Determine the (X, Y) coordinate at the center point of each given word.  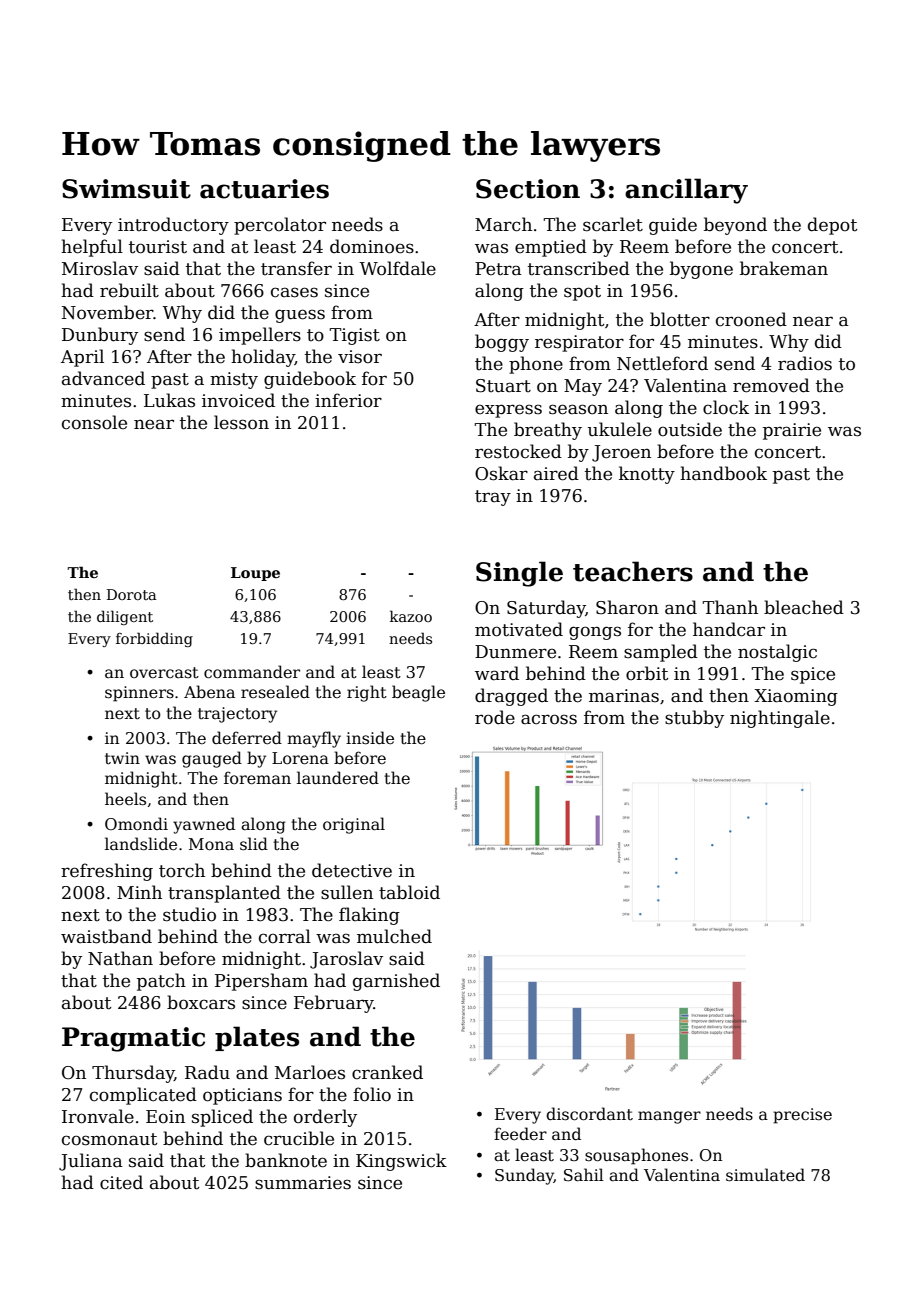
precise (802, 1116)
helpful (92, 248)
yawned (204, 825)
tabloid (409, 892)
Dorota (132, 594)
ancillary (686, 191)
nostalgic (777, 653)
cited (121, 1182)
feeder (520, 1133)
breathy (548, 431)
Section (528, 189)
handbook (723, 473)
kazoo (411, 616)
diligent (125, 617)
